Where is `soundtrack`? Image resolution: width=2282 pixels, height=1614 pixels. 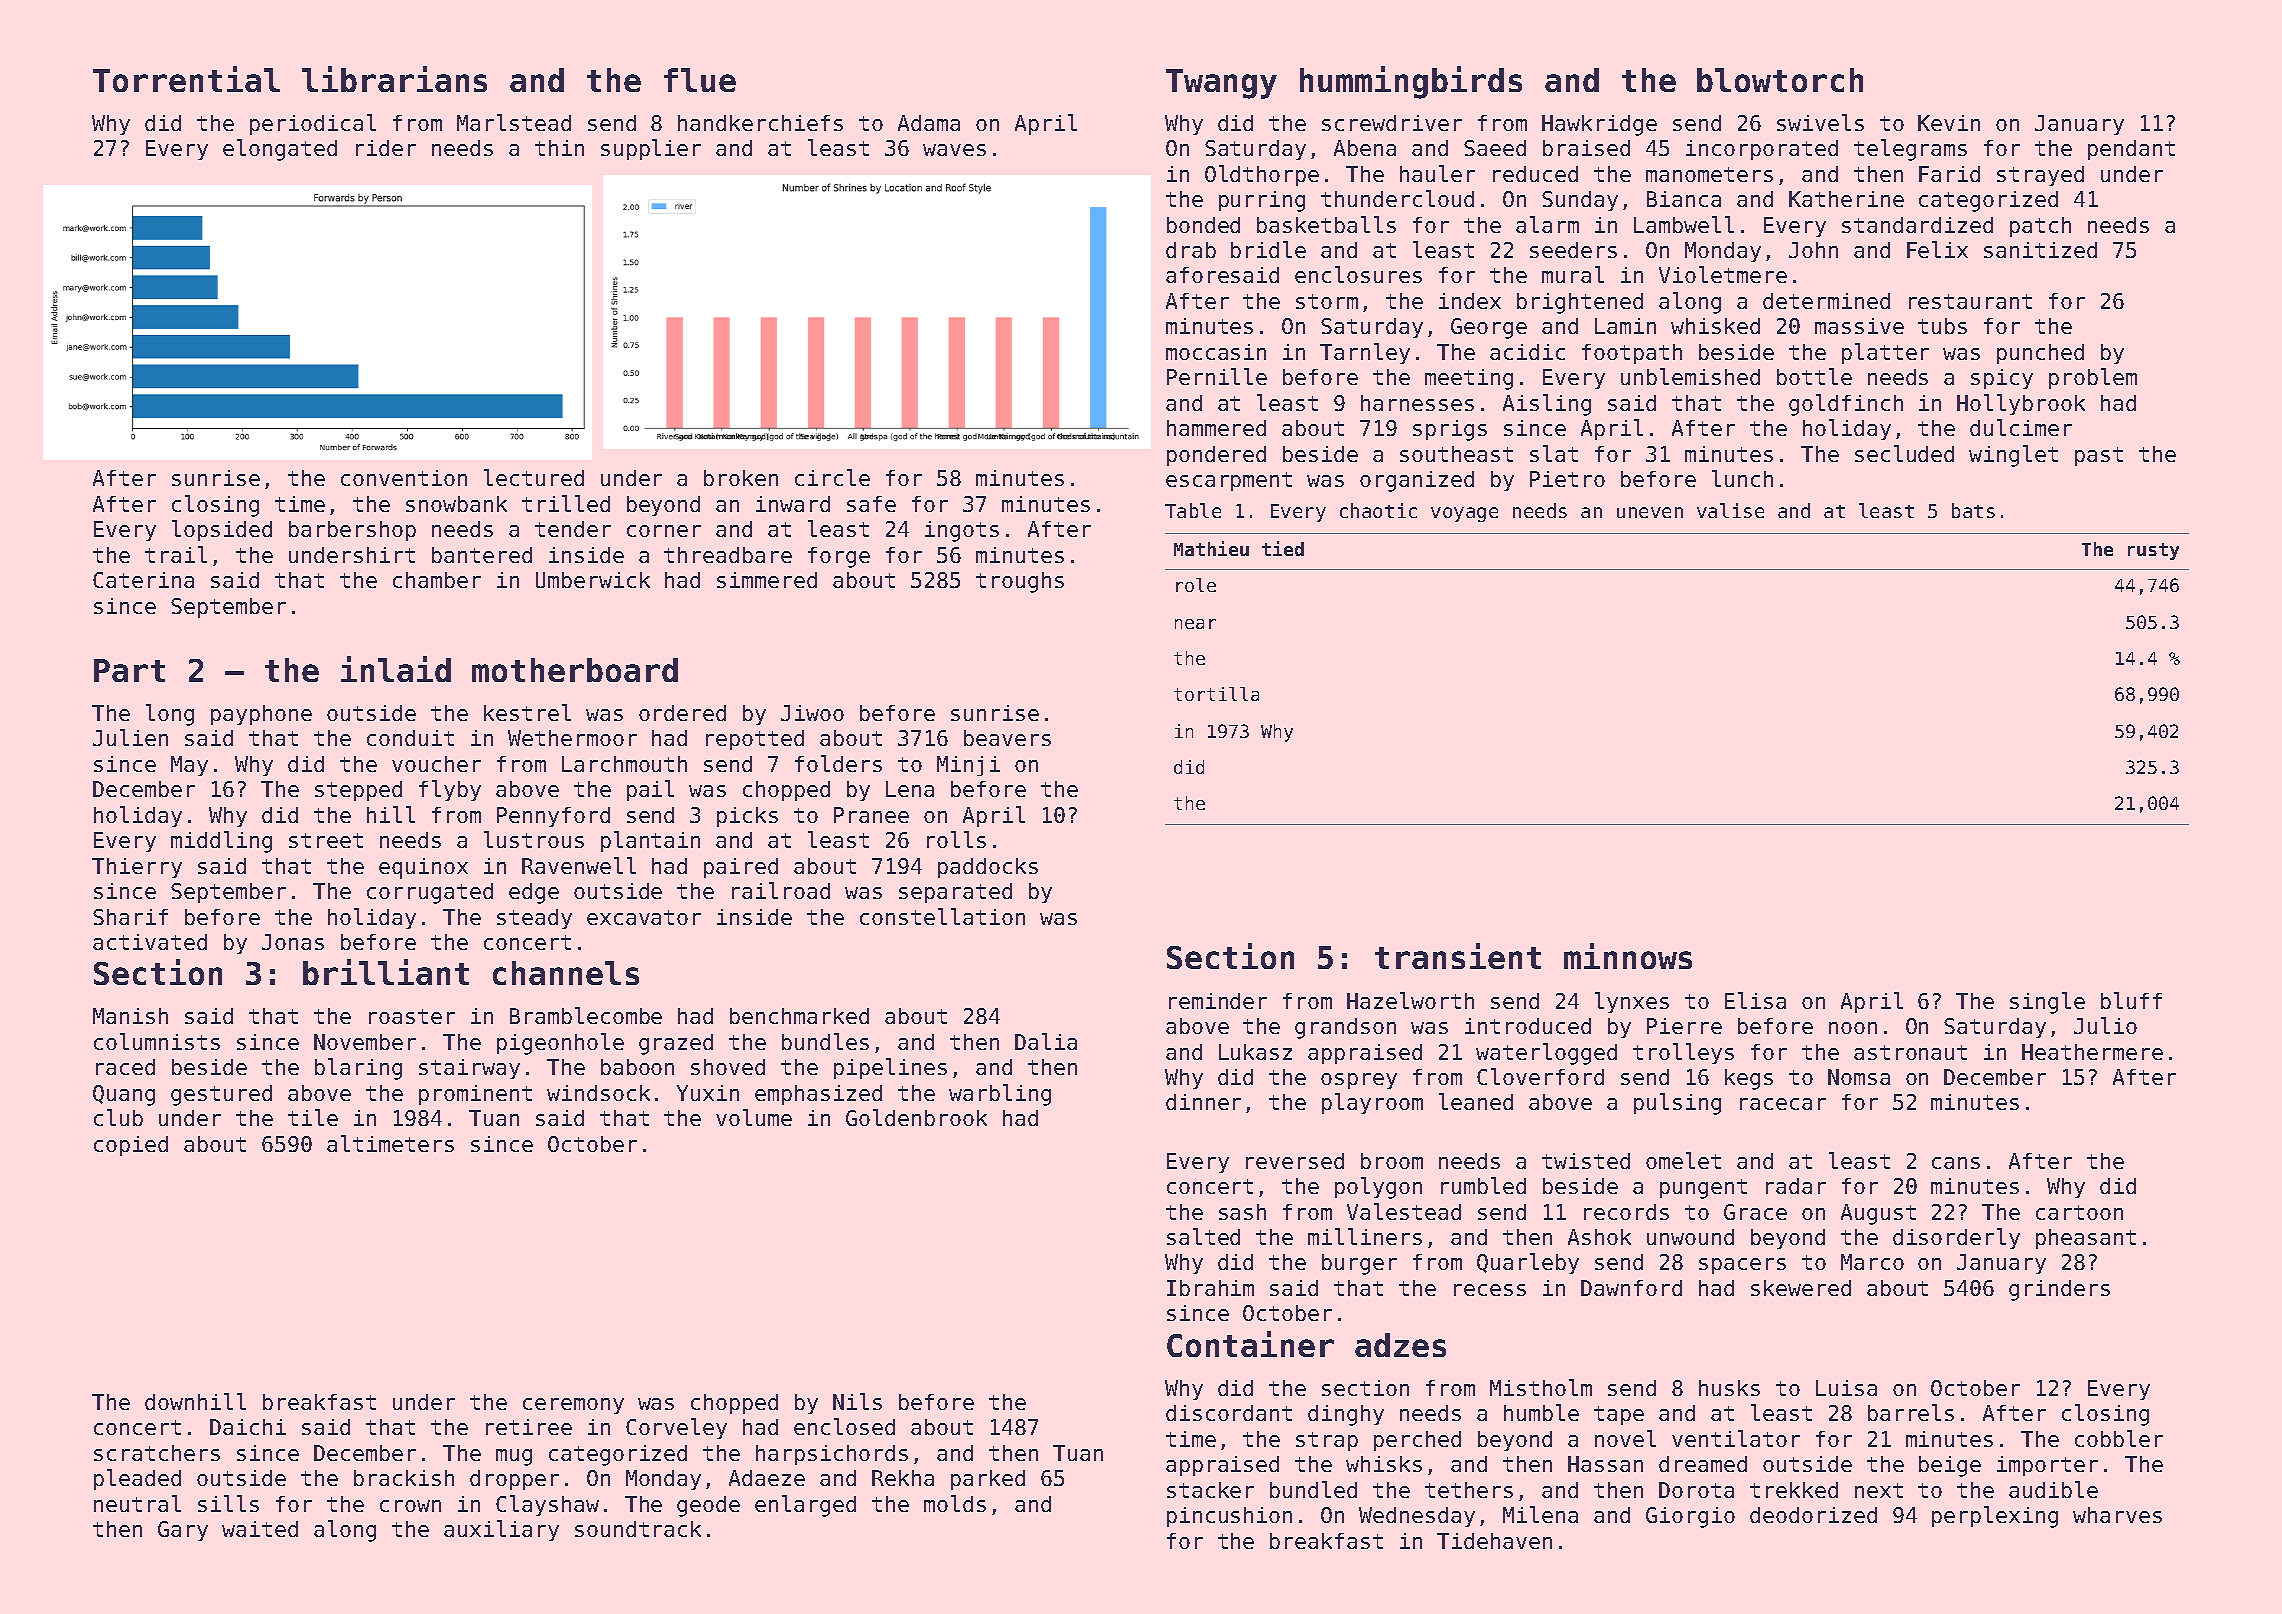
soundtrack is located at coordinates (638, 1529).
